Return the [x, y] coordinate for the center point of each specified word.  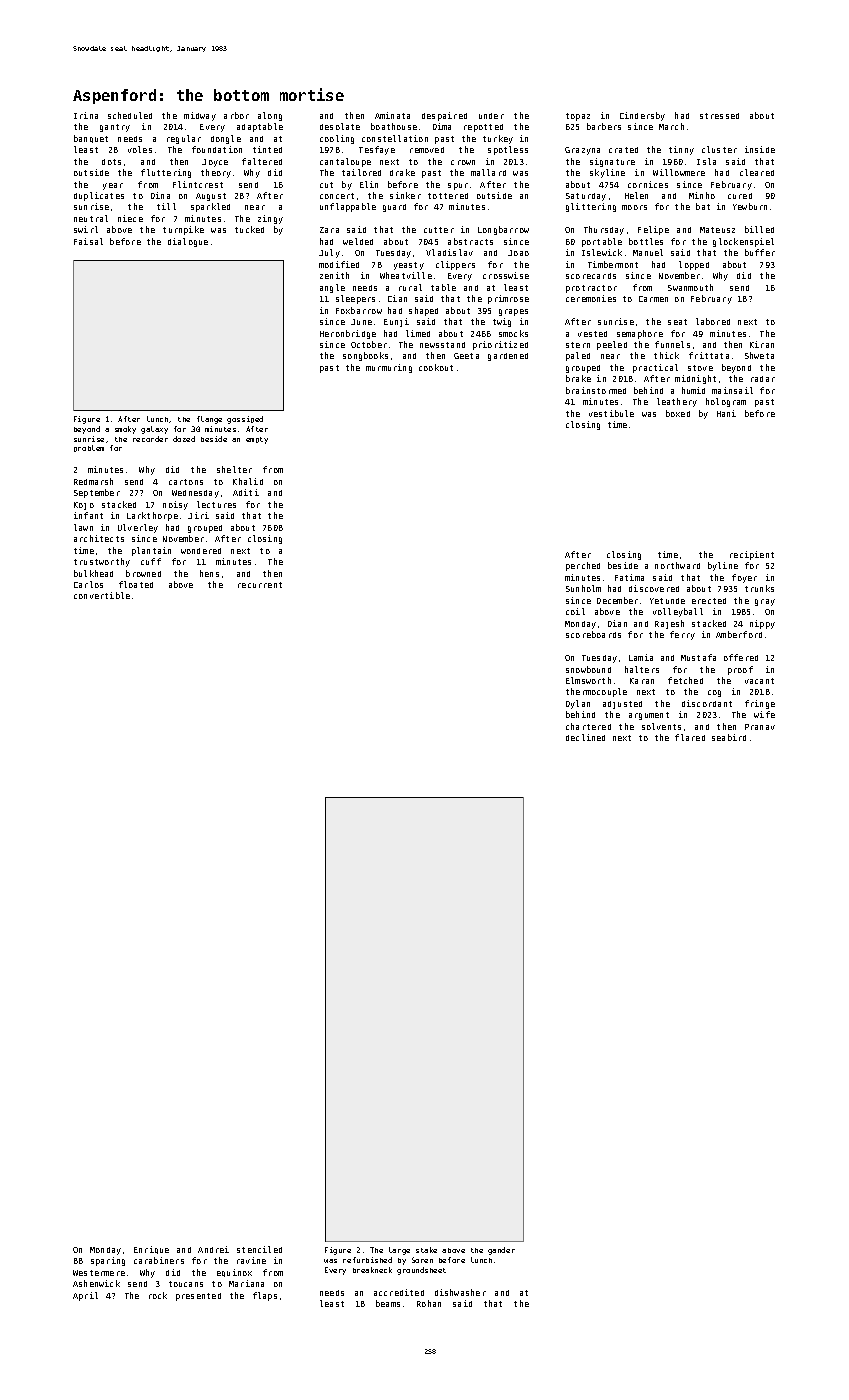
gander [501, 1251]
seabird [729, 737]
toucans [186, 1284]
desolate [340, 126]
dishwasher [460, 1292]
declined [585, 737]
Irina [86, 115]
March [671, 126]
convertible [102, 595]
